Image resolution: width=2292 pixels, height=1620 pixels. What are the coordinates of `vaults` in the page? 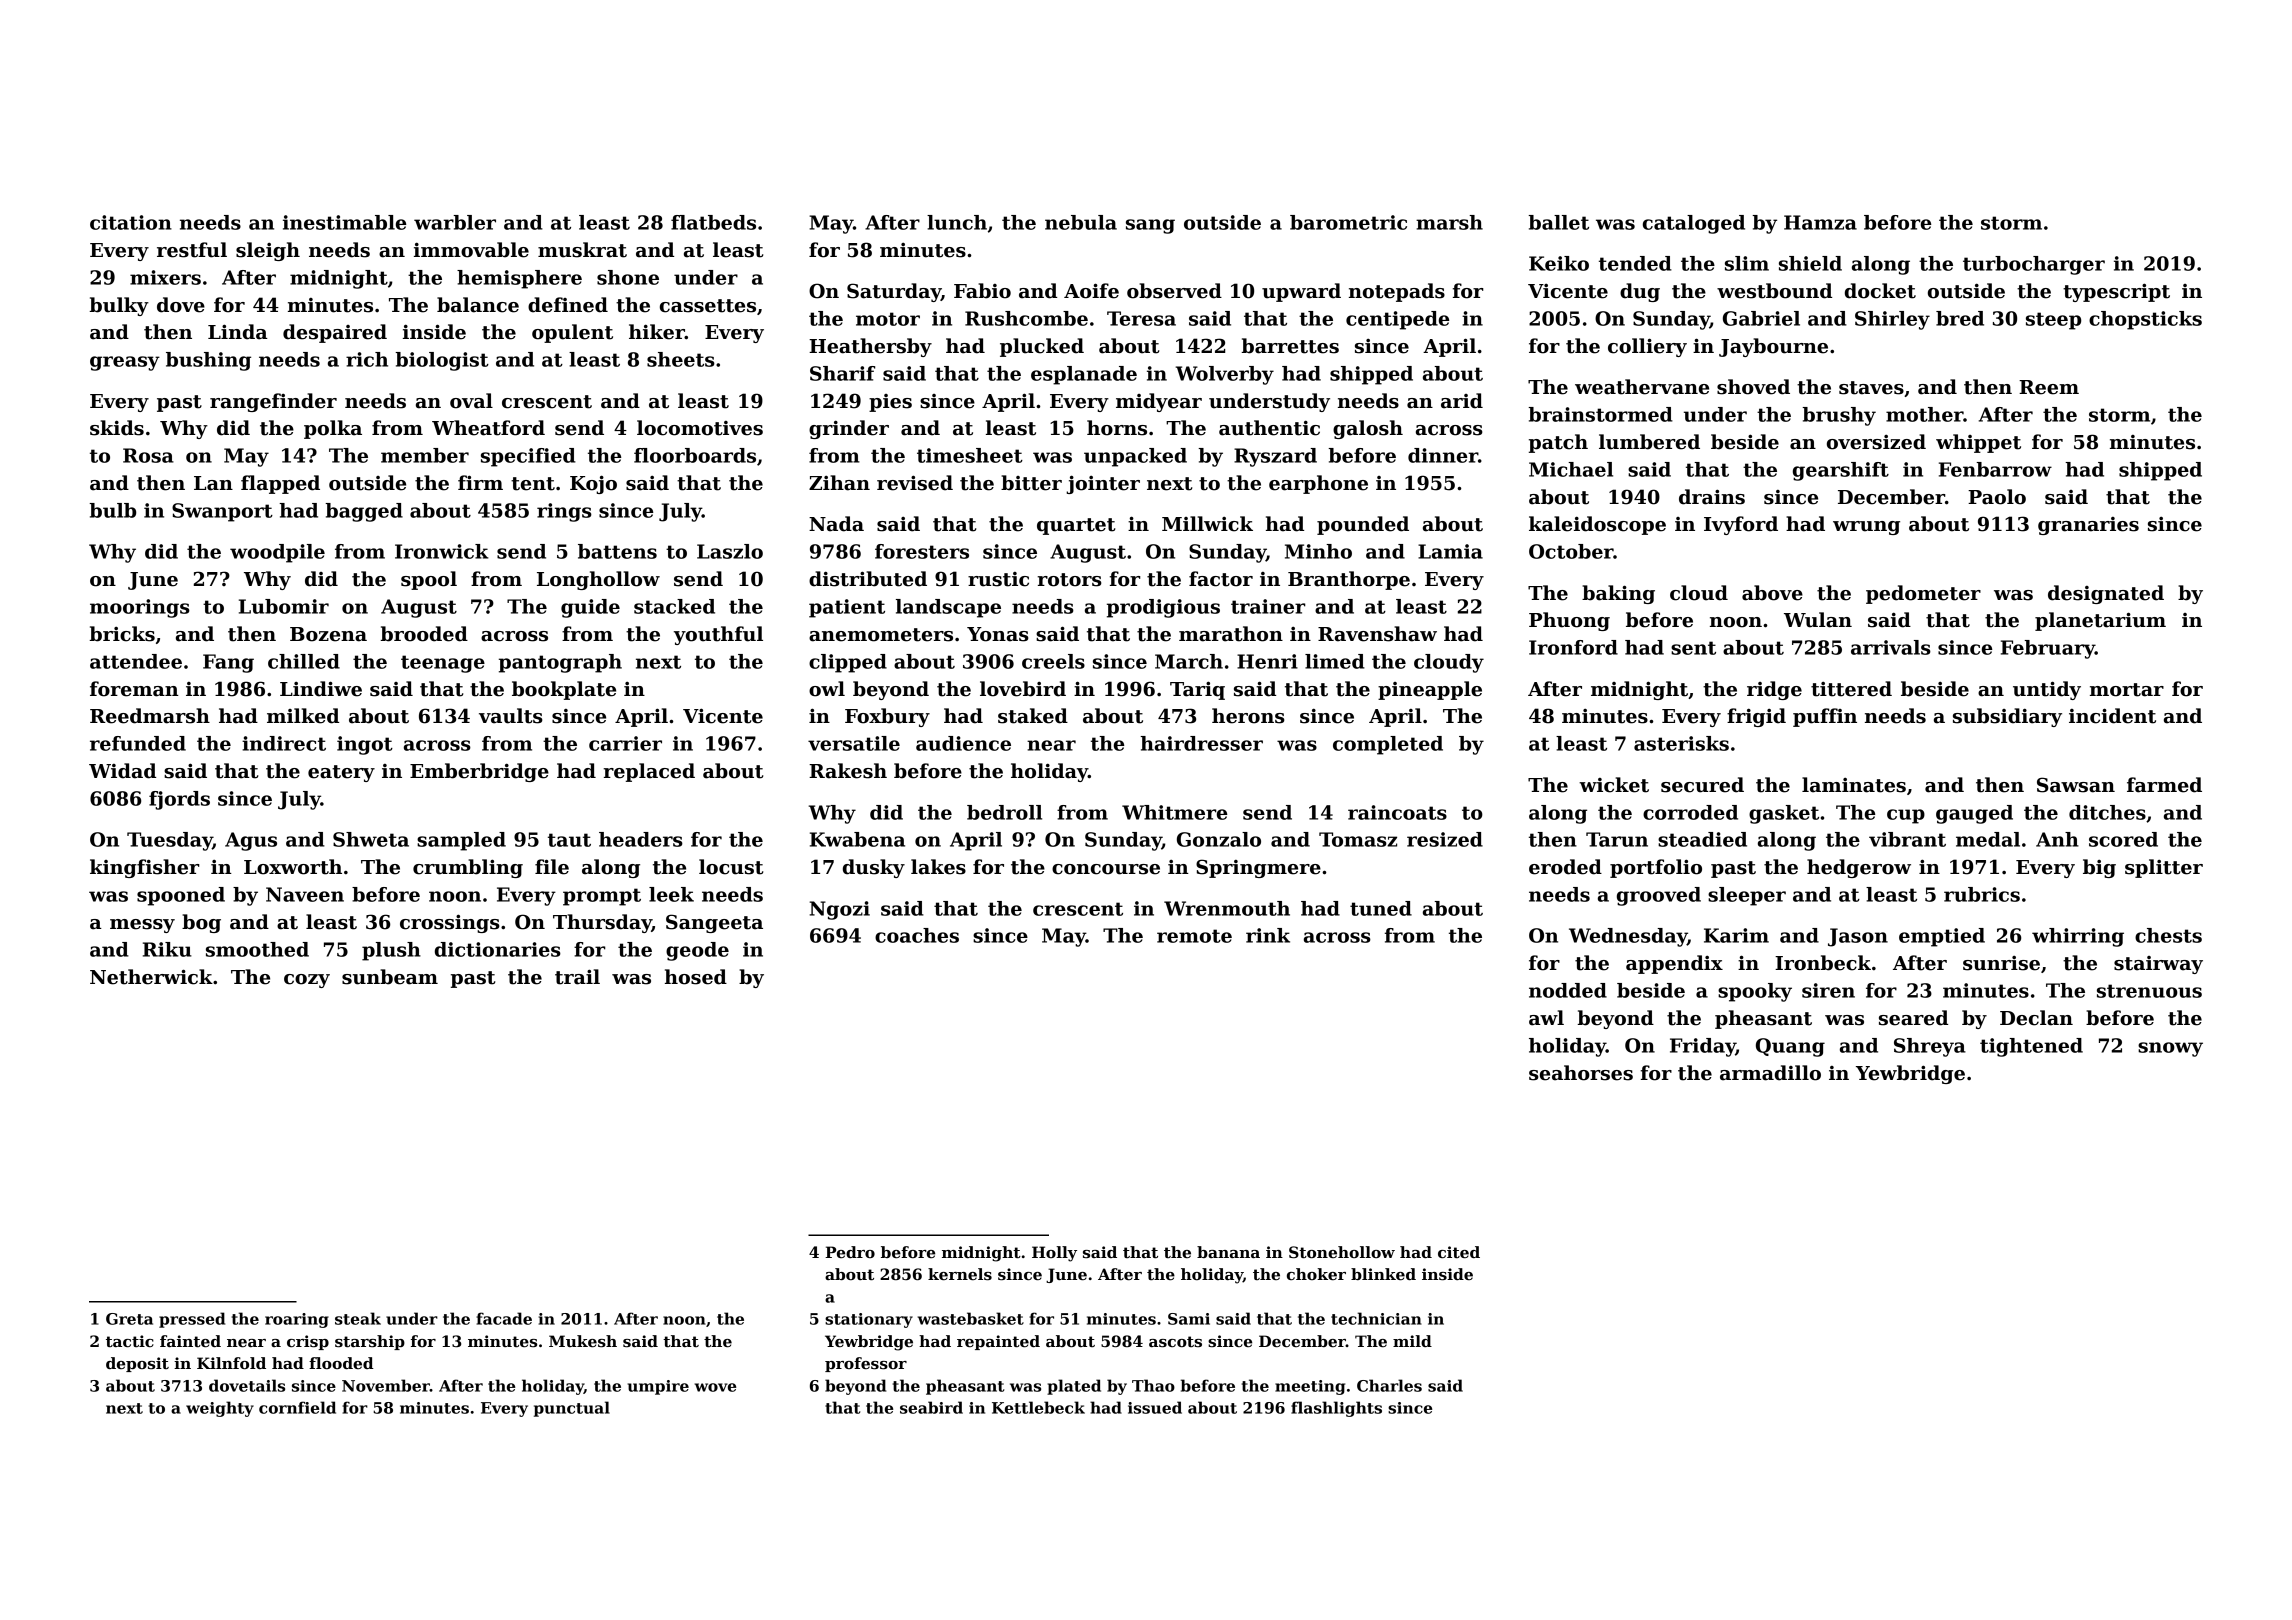 It's located at (511, 716).
